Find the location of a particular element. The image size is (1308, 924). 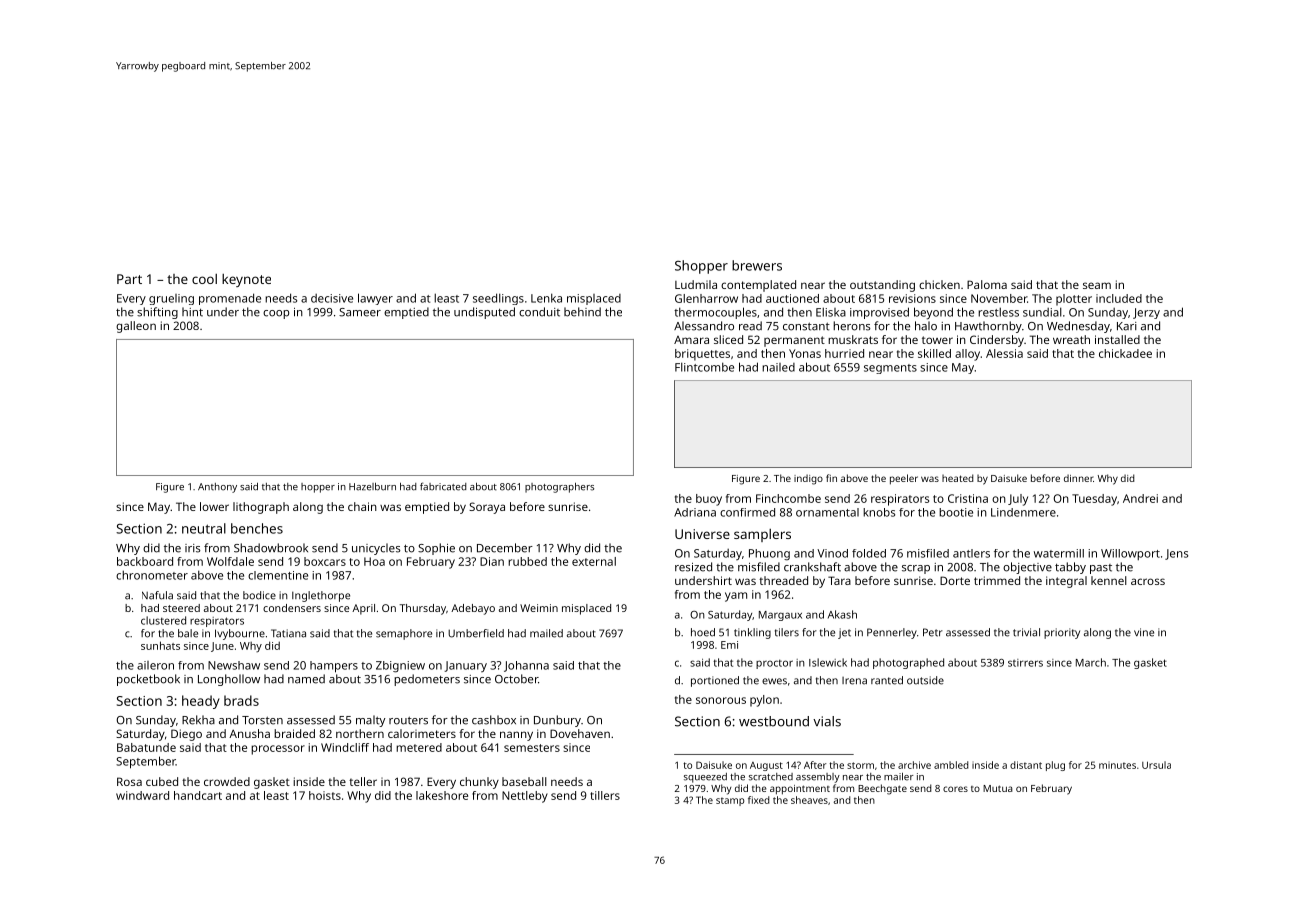

bale is located at coordinates (188, 633).
